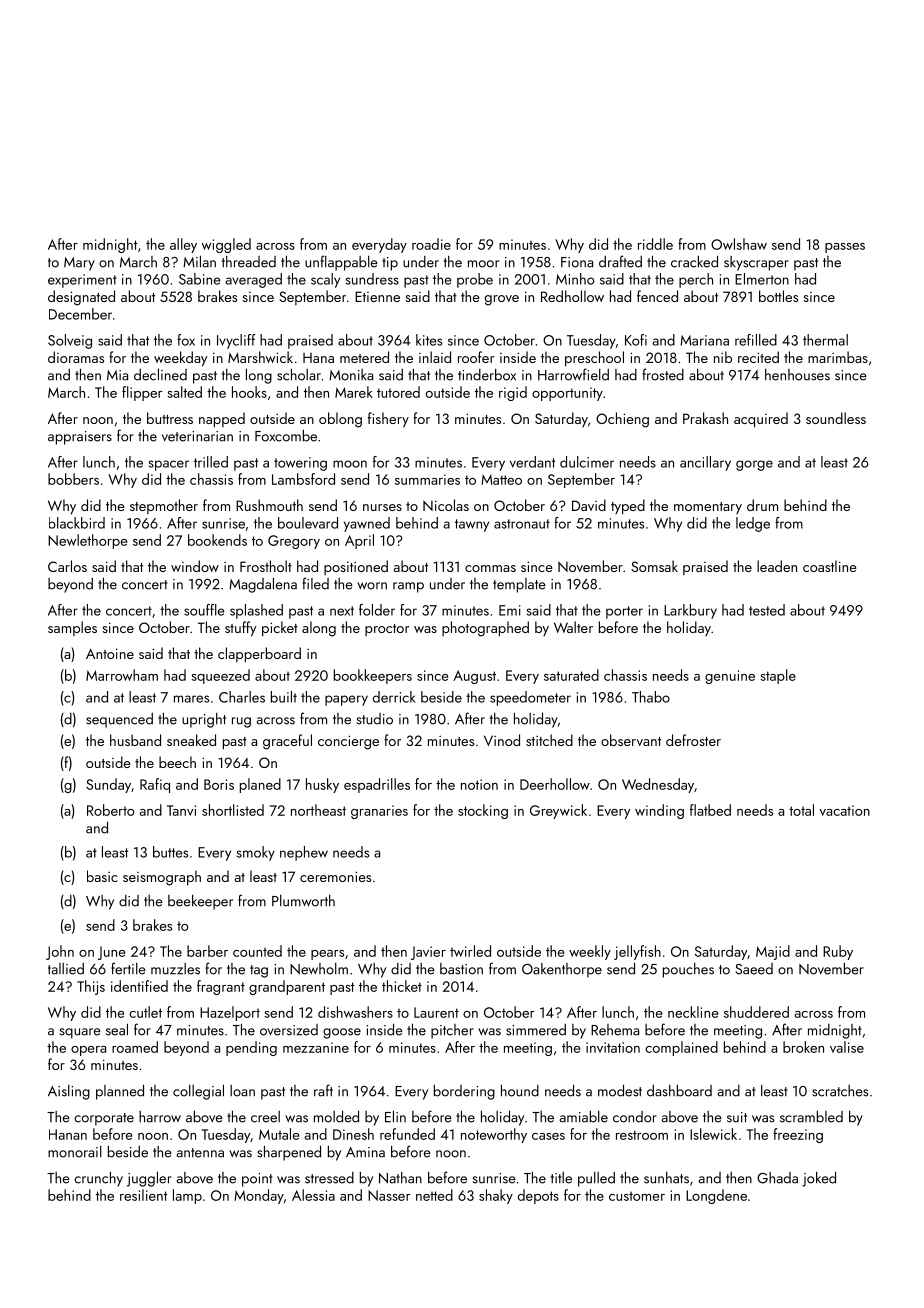 The width and height of the image is (924, 1308). Describe the element at coordinates (259, 654) in the image. I see `clapperboard` at that location.
